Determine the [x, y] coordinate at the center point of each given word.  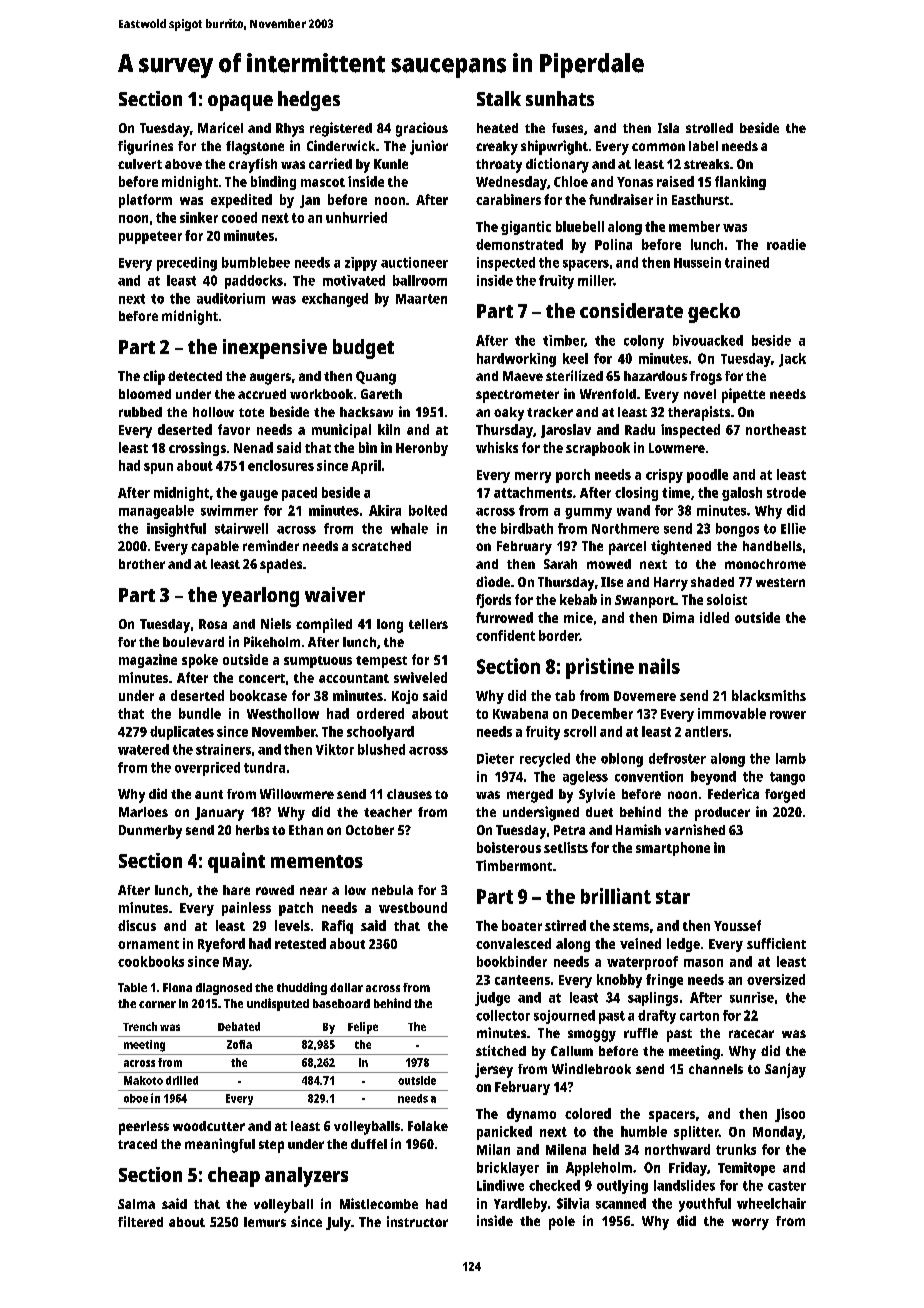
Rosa [213, 624]
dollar [346, 987]
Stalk [499, 98]
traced [137, 1144]
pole [562, 1223]
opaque [240, 103]
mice [578, 617]
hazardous [655, 376]
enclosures [281, 465]
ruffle [641, 1033]
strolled [709, 128]
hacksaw [366, 412]
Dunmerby [150, 832]
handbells [772, 546]
